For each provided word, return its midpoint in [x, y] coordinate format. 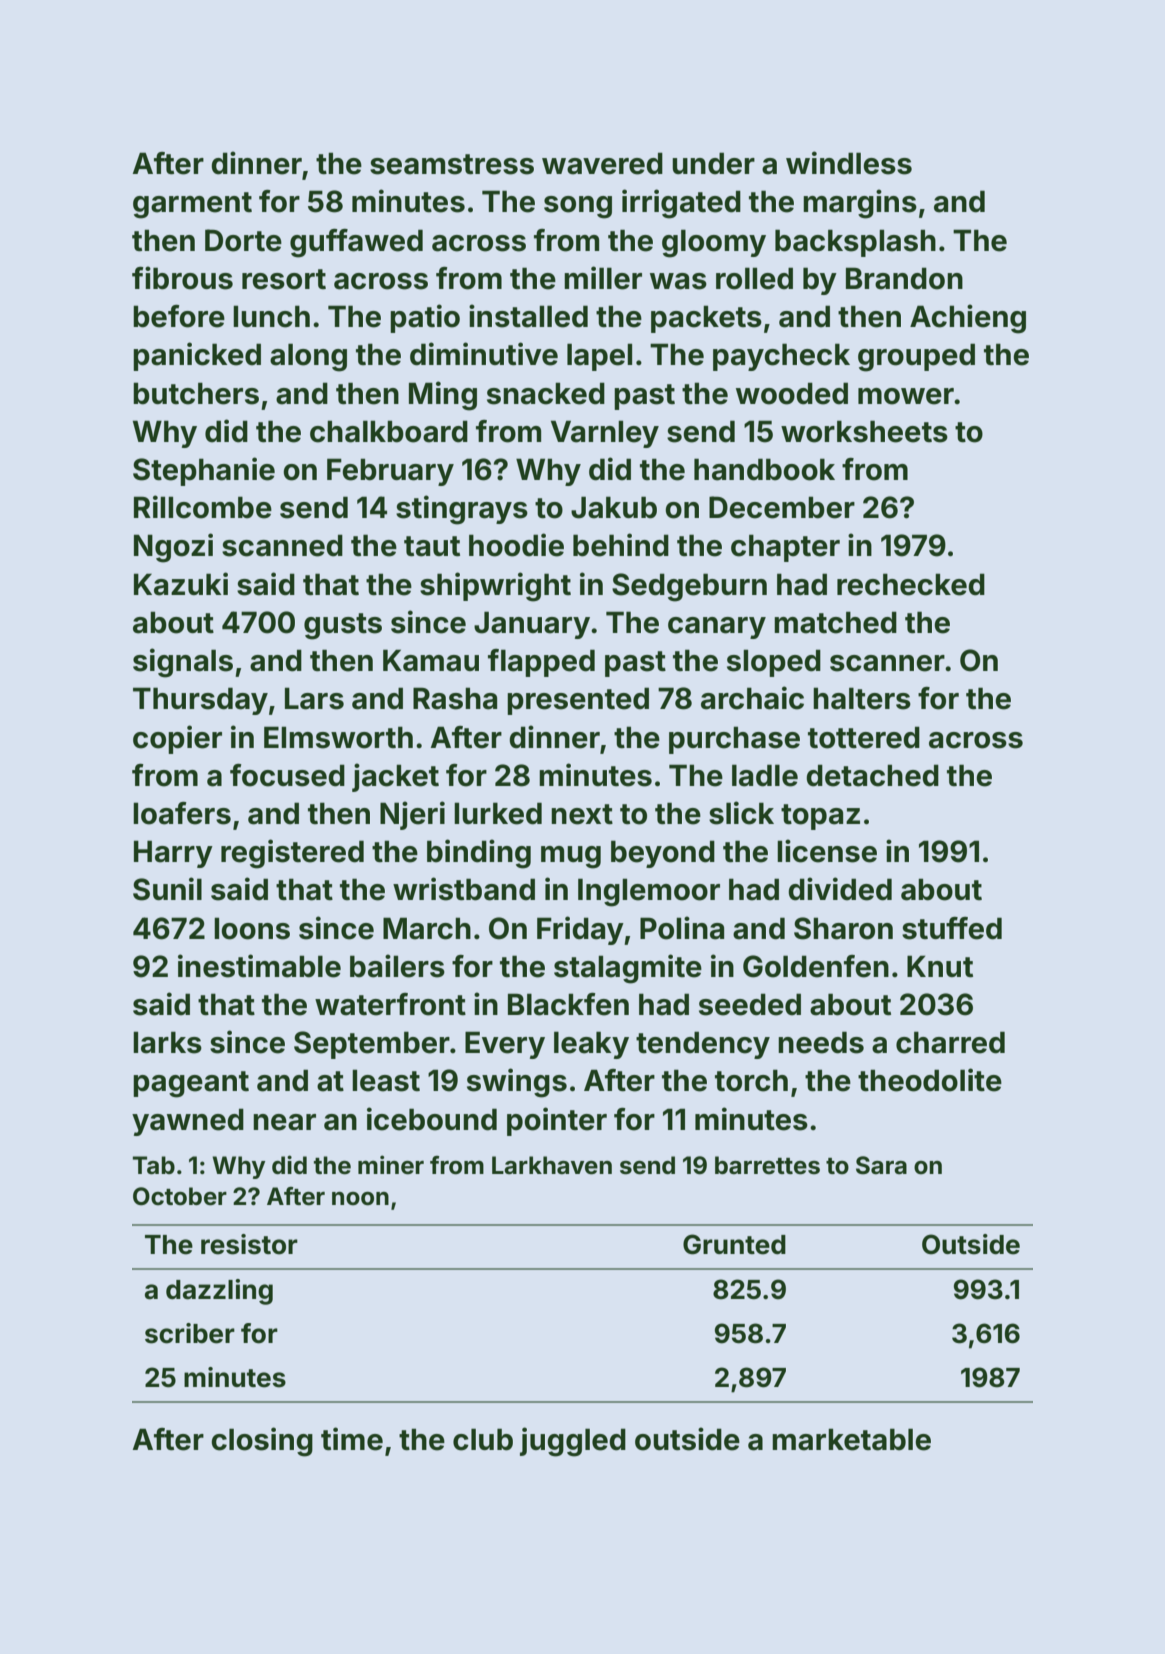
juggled [573, 1442]
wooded [792, 393]
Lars [314, 698]
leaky [591, 1045]
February [390, 472]
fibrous [182, 278]
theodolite [930, 1080]
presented [578, 701]
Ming [443, 396]
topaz [820, 817]
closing [262, 1442]
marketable [851, 1439]
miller [603, 278]
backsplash [855, 243]
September [372, 1045]
